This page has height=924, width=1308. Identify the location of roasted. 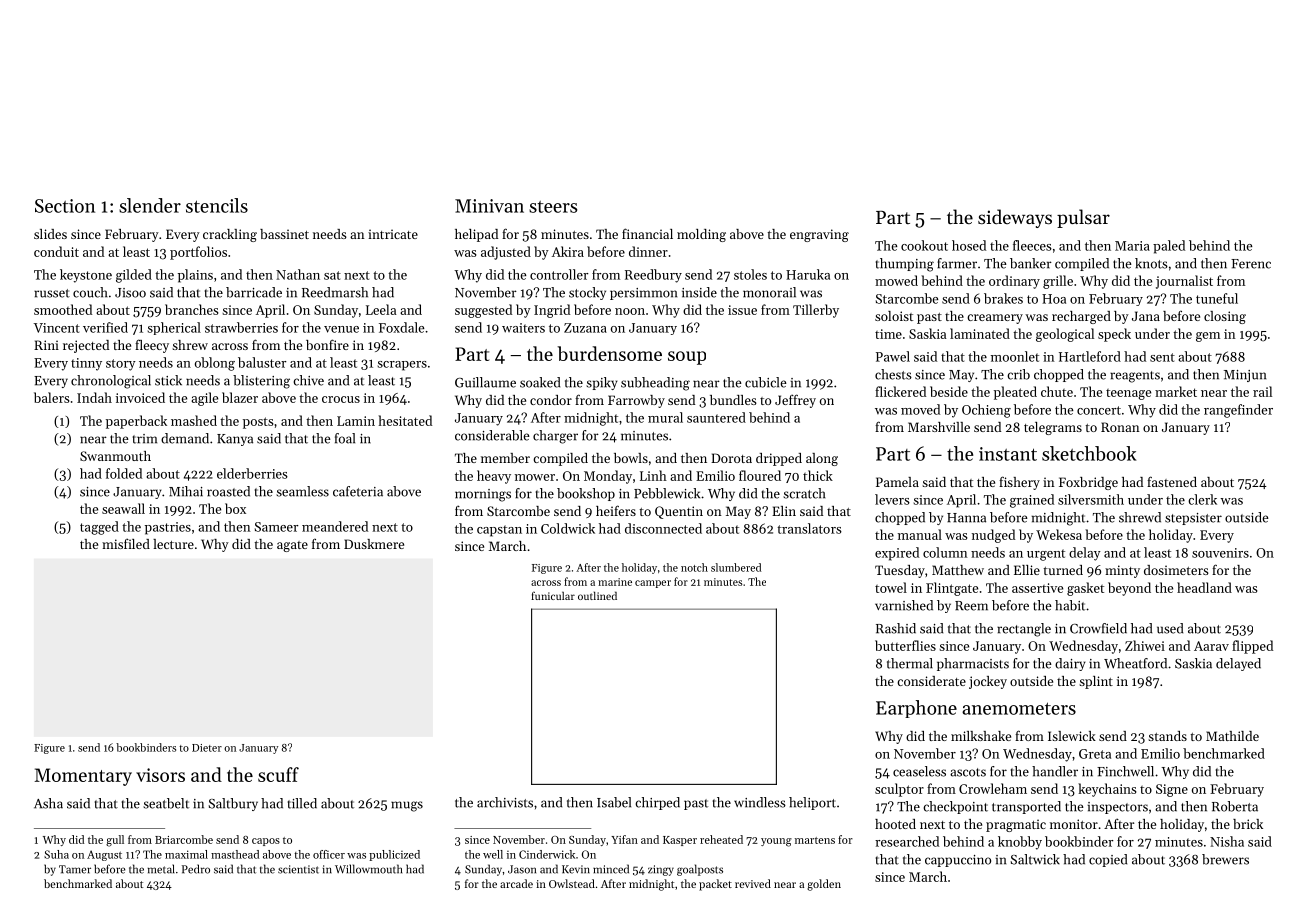
(228, 491).
